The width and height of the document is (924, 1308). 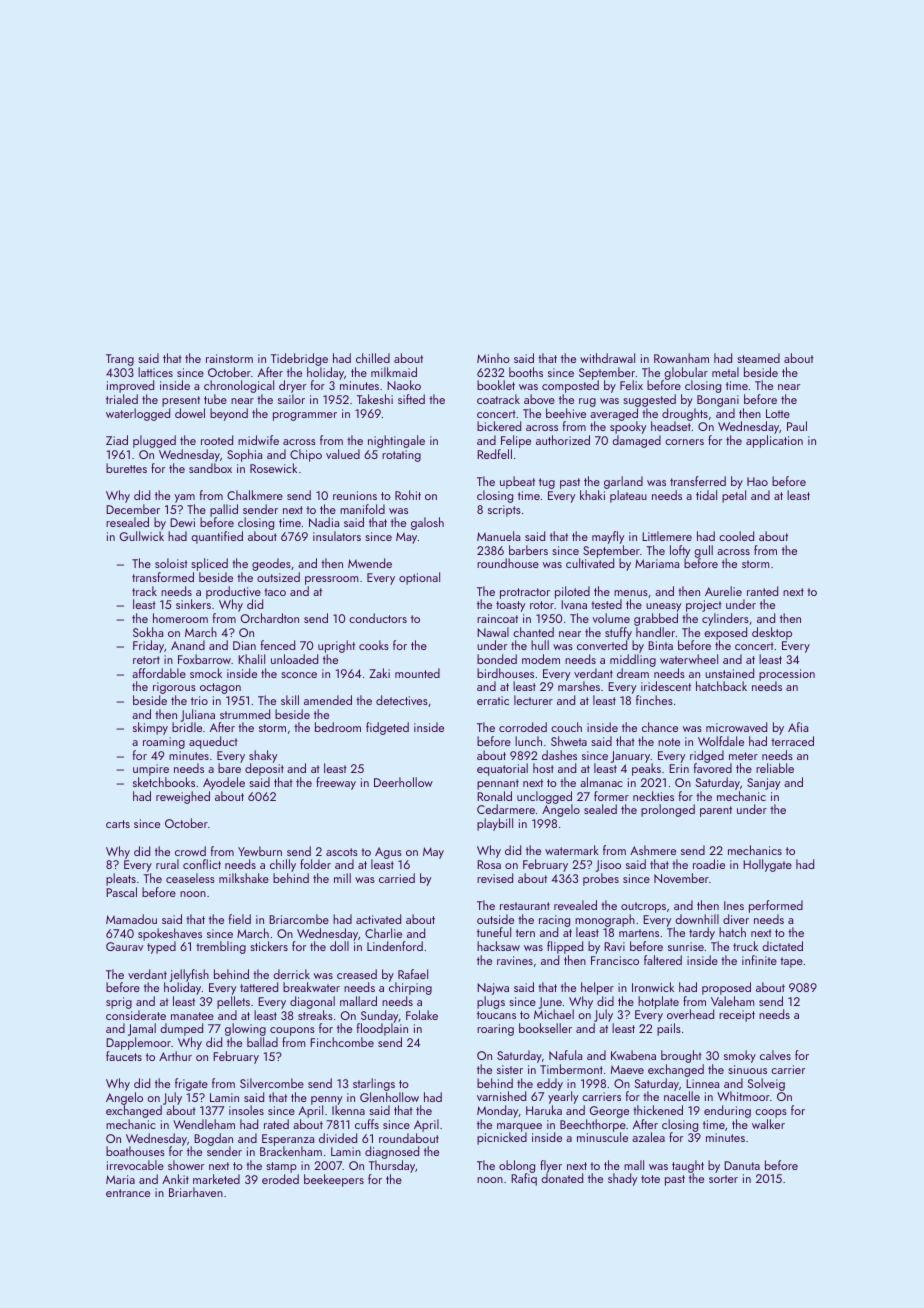 What do you see at coordinates (551, 1167) in the document?
I see `flyer` at bounding box center [551, 1167].
